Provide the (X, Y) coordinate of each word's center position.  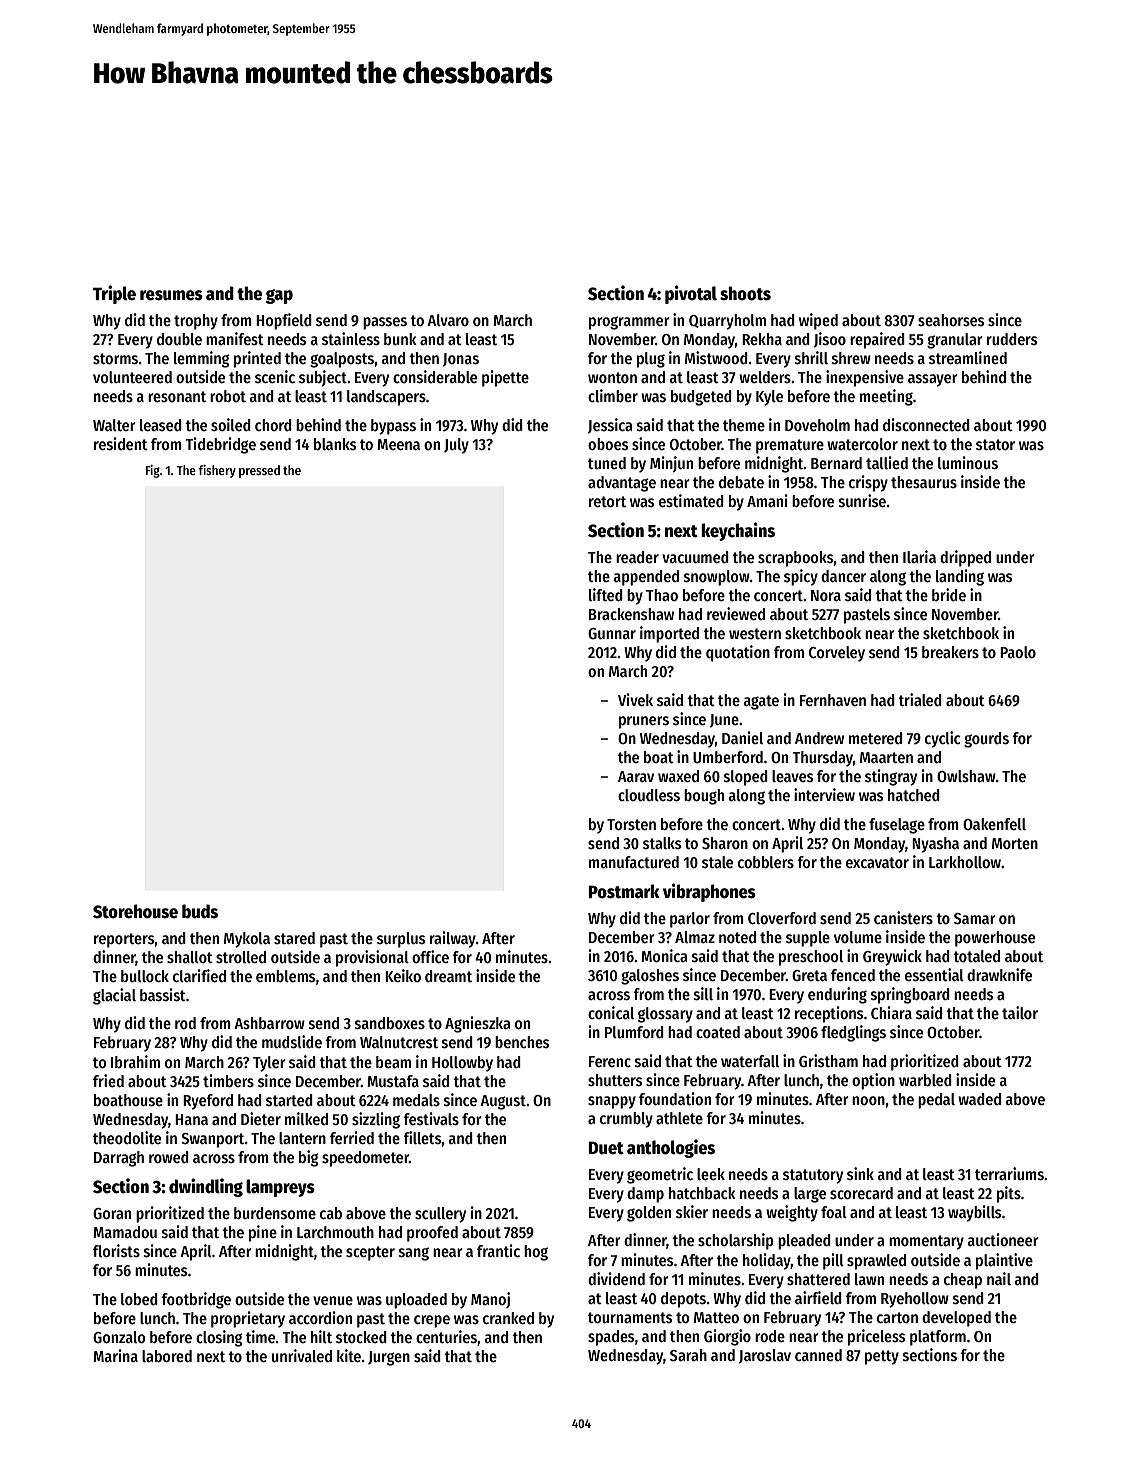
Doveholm (817, 425)
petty (882, 1357)
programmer (629, 323)
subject (323, 378)
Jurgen (389, 1358)
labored (167, 1356)
